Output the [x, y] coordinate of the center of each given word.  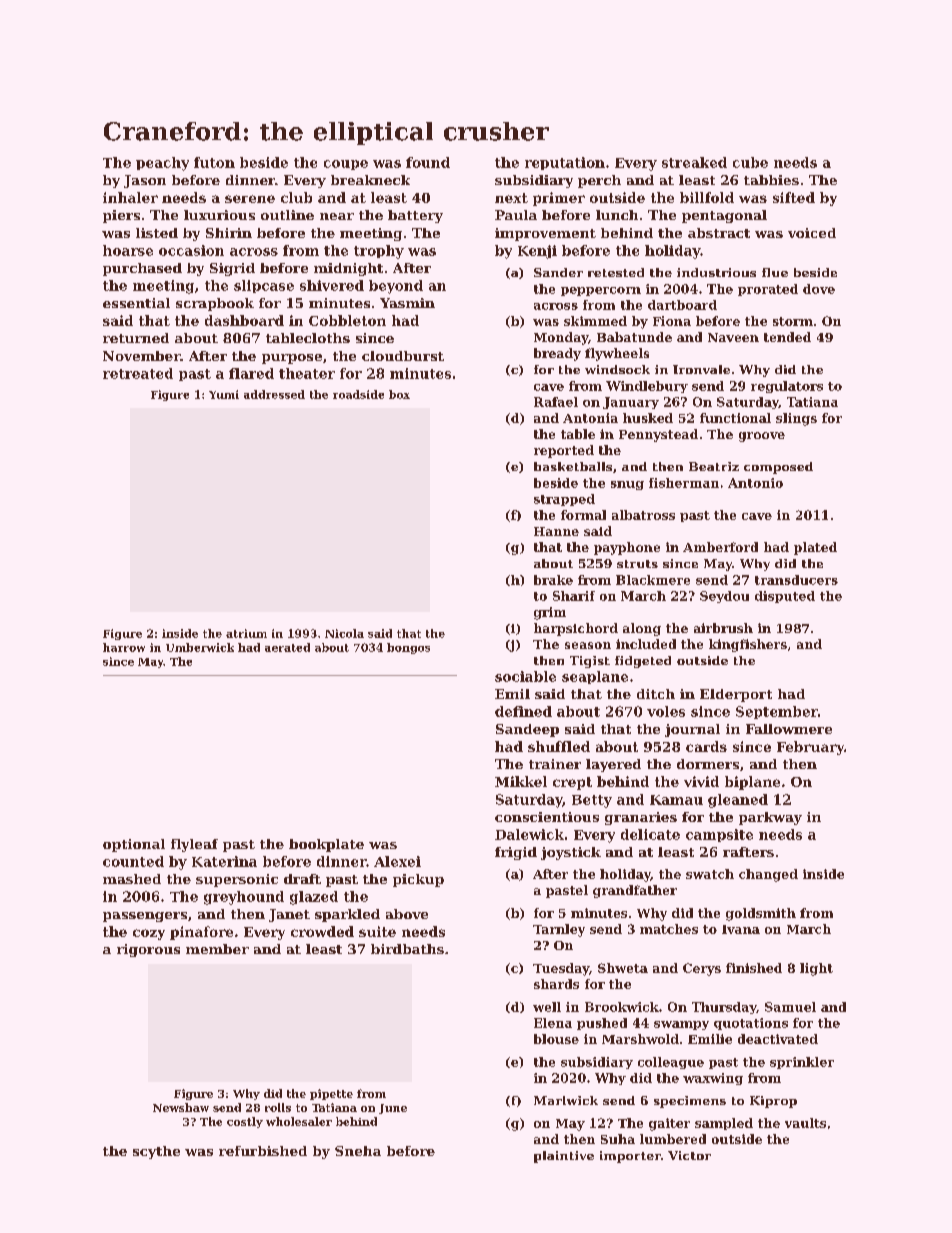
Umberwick [200, 647]
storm [793, 321]
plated [815, 548]
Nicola [344, 633]
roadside [358, 394]
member [217, 949]
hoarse [128, 250]
